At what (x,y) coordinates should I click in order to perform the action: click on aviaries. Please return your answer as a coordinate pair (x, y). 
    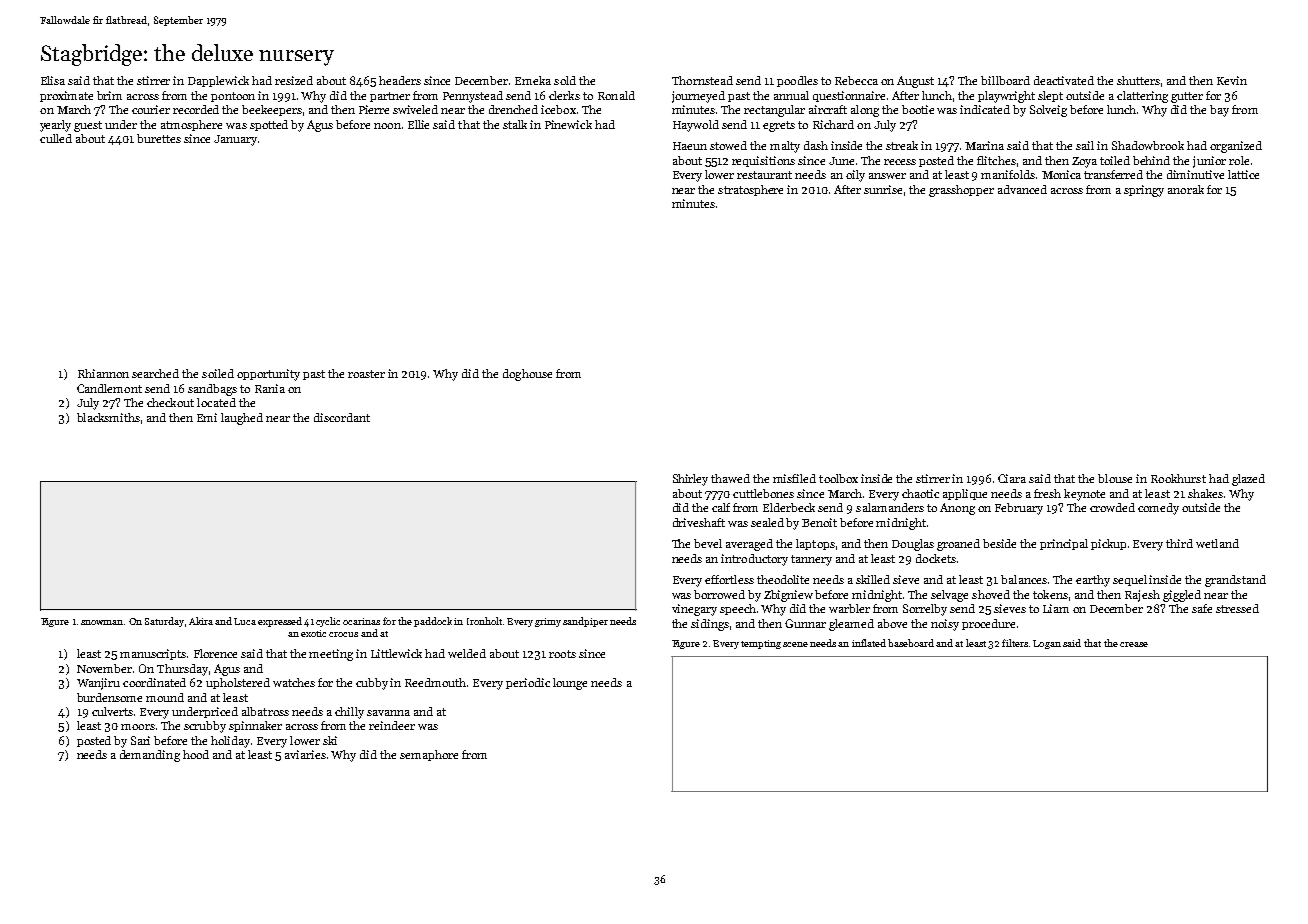
    Looking at the image, I should click on (305, 754).
